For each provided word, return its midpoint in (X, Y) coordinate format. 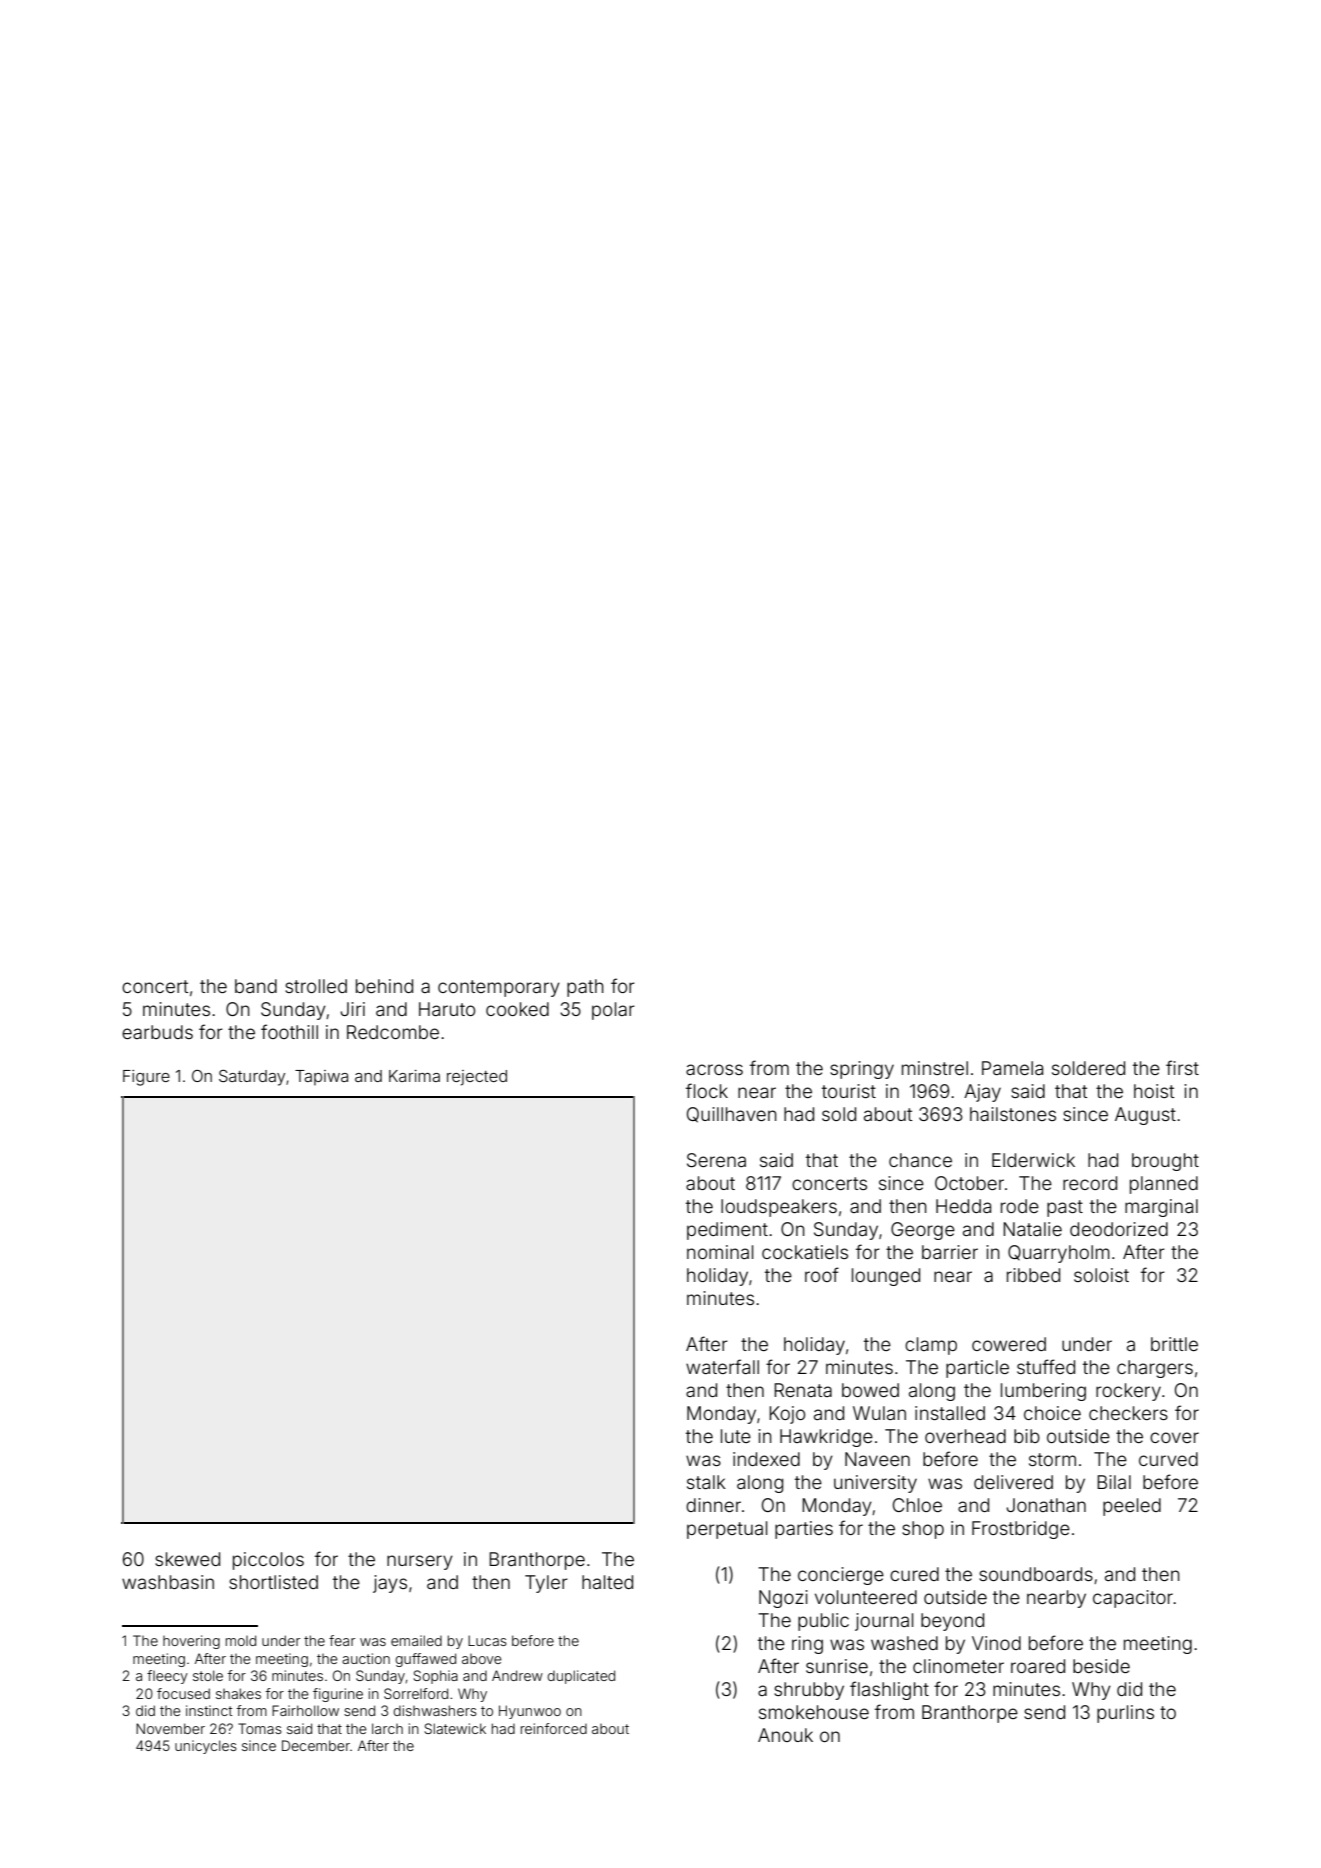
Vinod (996, 1643)
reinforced (554, 1728)
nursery (420, 1562)
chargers (1155, 1369)
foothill (289, 1031)
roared (1038, 1666)
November (170, 1728)
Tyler (546, 1584)
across (714, 1069)
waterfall (722, 1366)
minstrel (935, 1068)
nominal (720, 1252)
